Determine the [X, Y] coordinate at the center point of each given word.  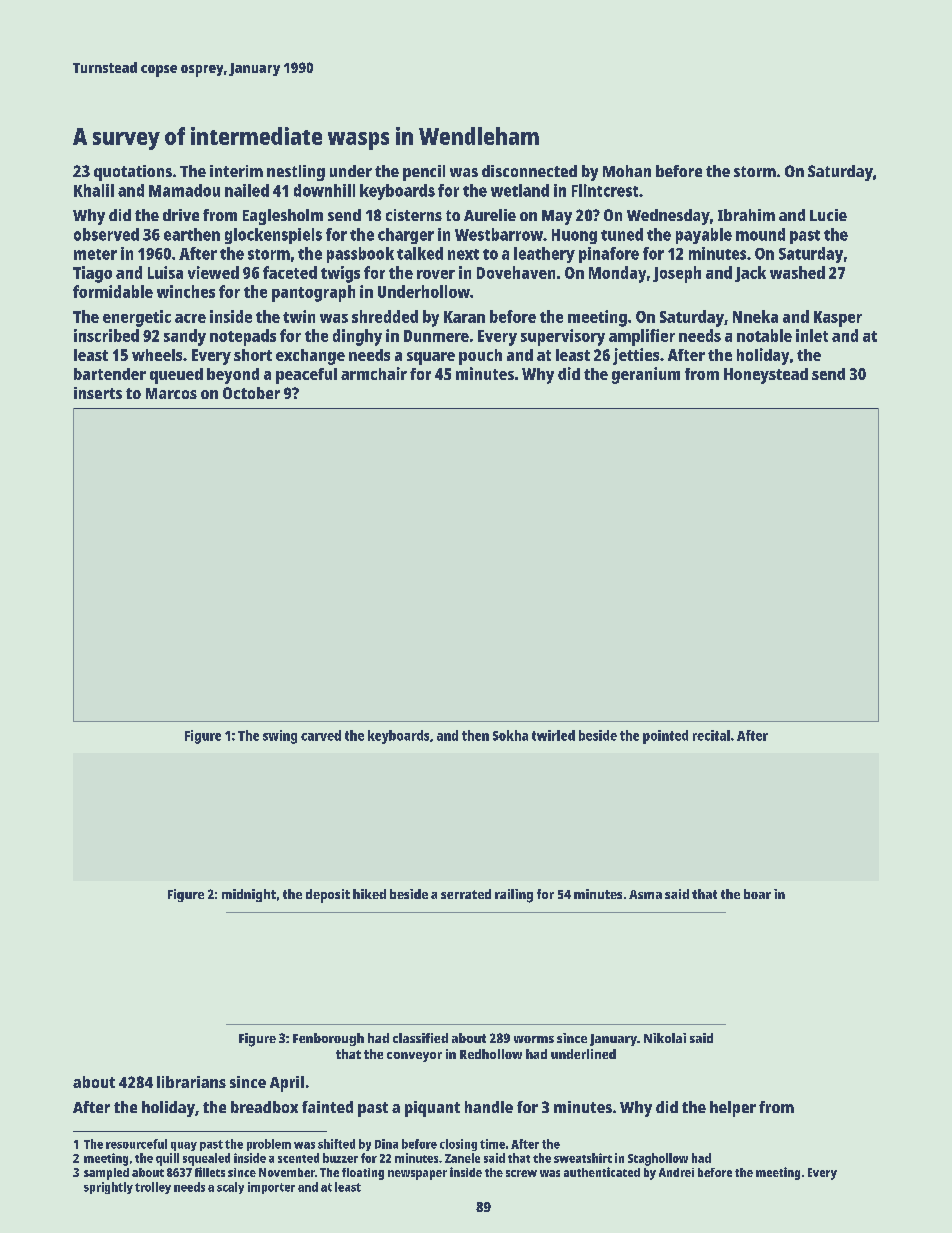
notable [764, 335]
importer [271, 1188]
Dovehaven [516, 272]
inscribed [106, 335]
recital [711, 735]
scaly [230, 1188]
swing [280, 737]
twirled [553, 735]
